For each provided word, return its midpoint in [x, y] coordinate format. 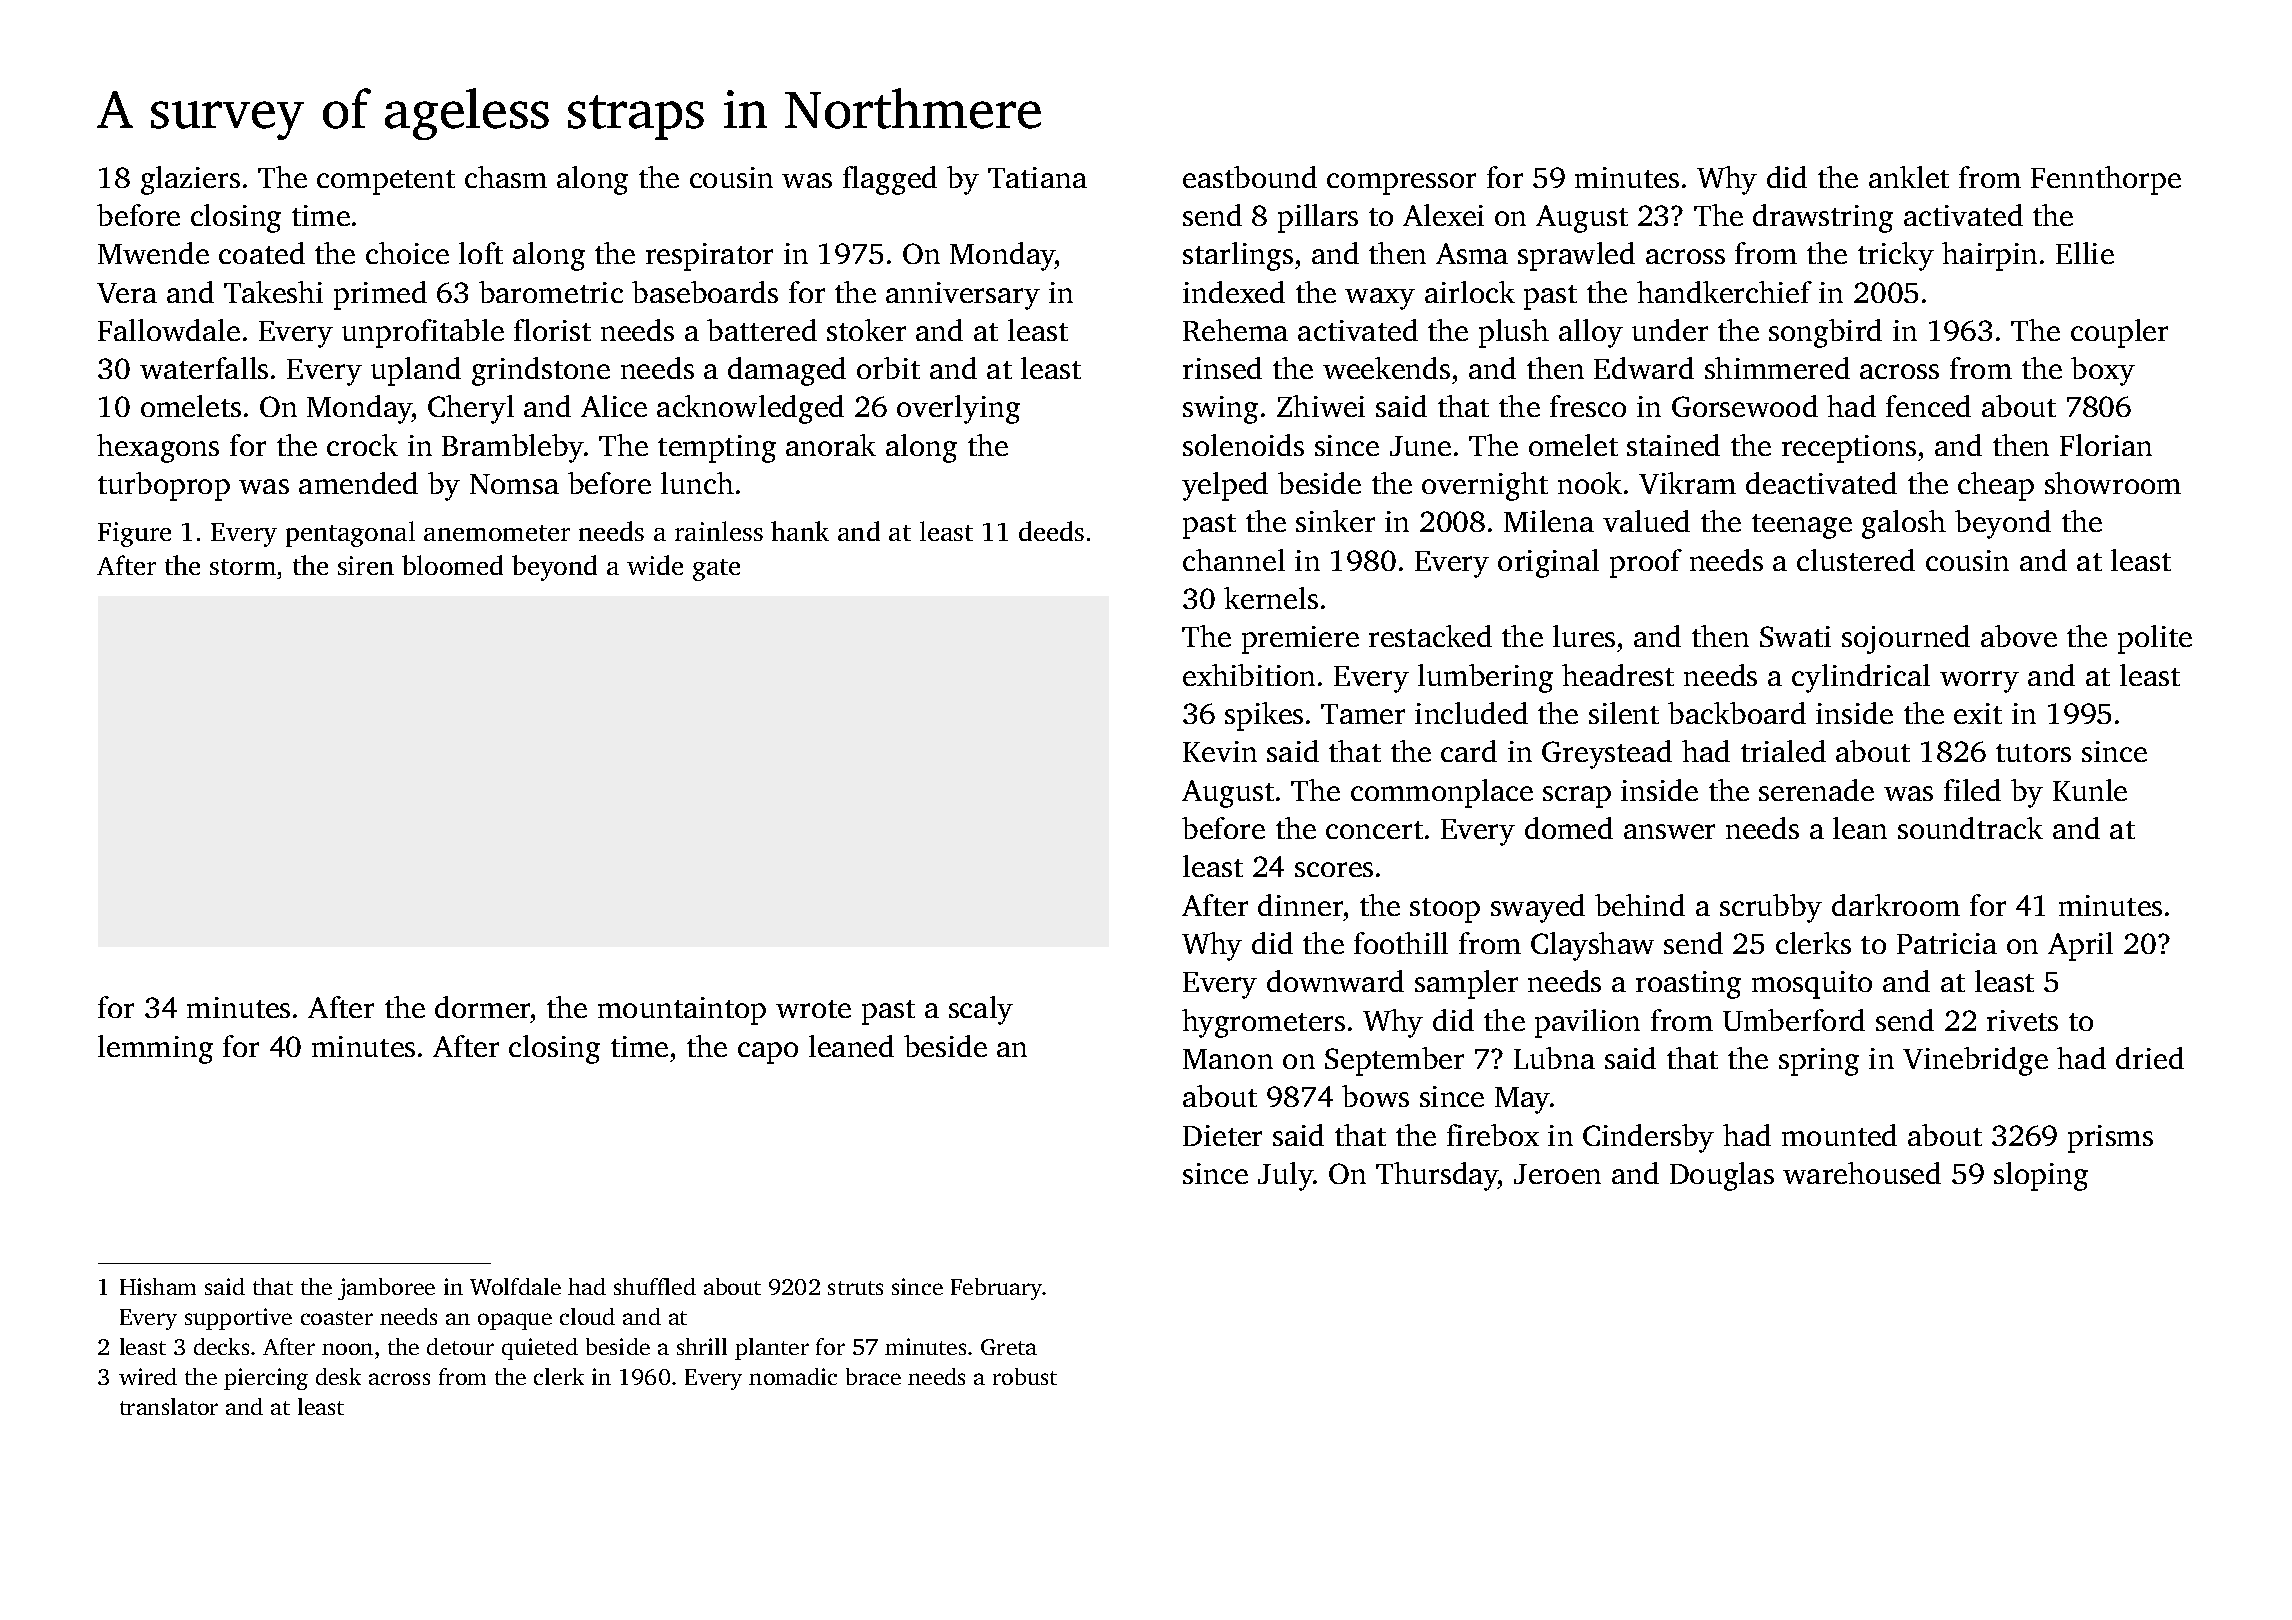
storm [243, 567]
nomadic [793, 1376]
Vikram [1687, 483]
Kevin [1220, 751]
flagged [890, 180]
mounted [1839, 1135]
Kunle [2090, 790]
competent [386, 182]
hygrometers [1263, 1023]
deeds [1051, 531]
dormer [482, 1007]
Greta [1009, 1347]
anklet [1909, 177]
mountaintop [682, 1011]
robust [1025, 1376]
